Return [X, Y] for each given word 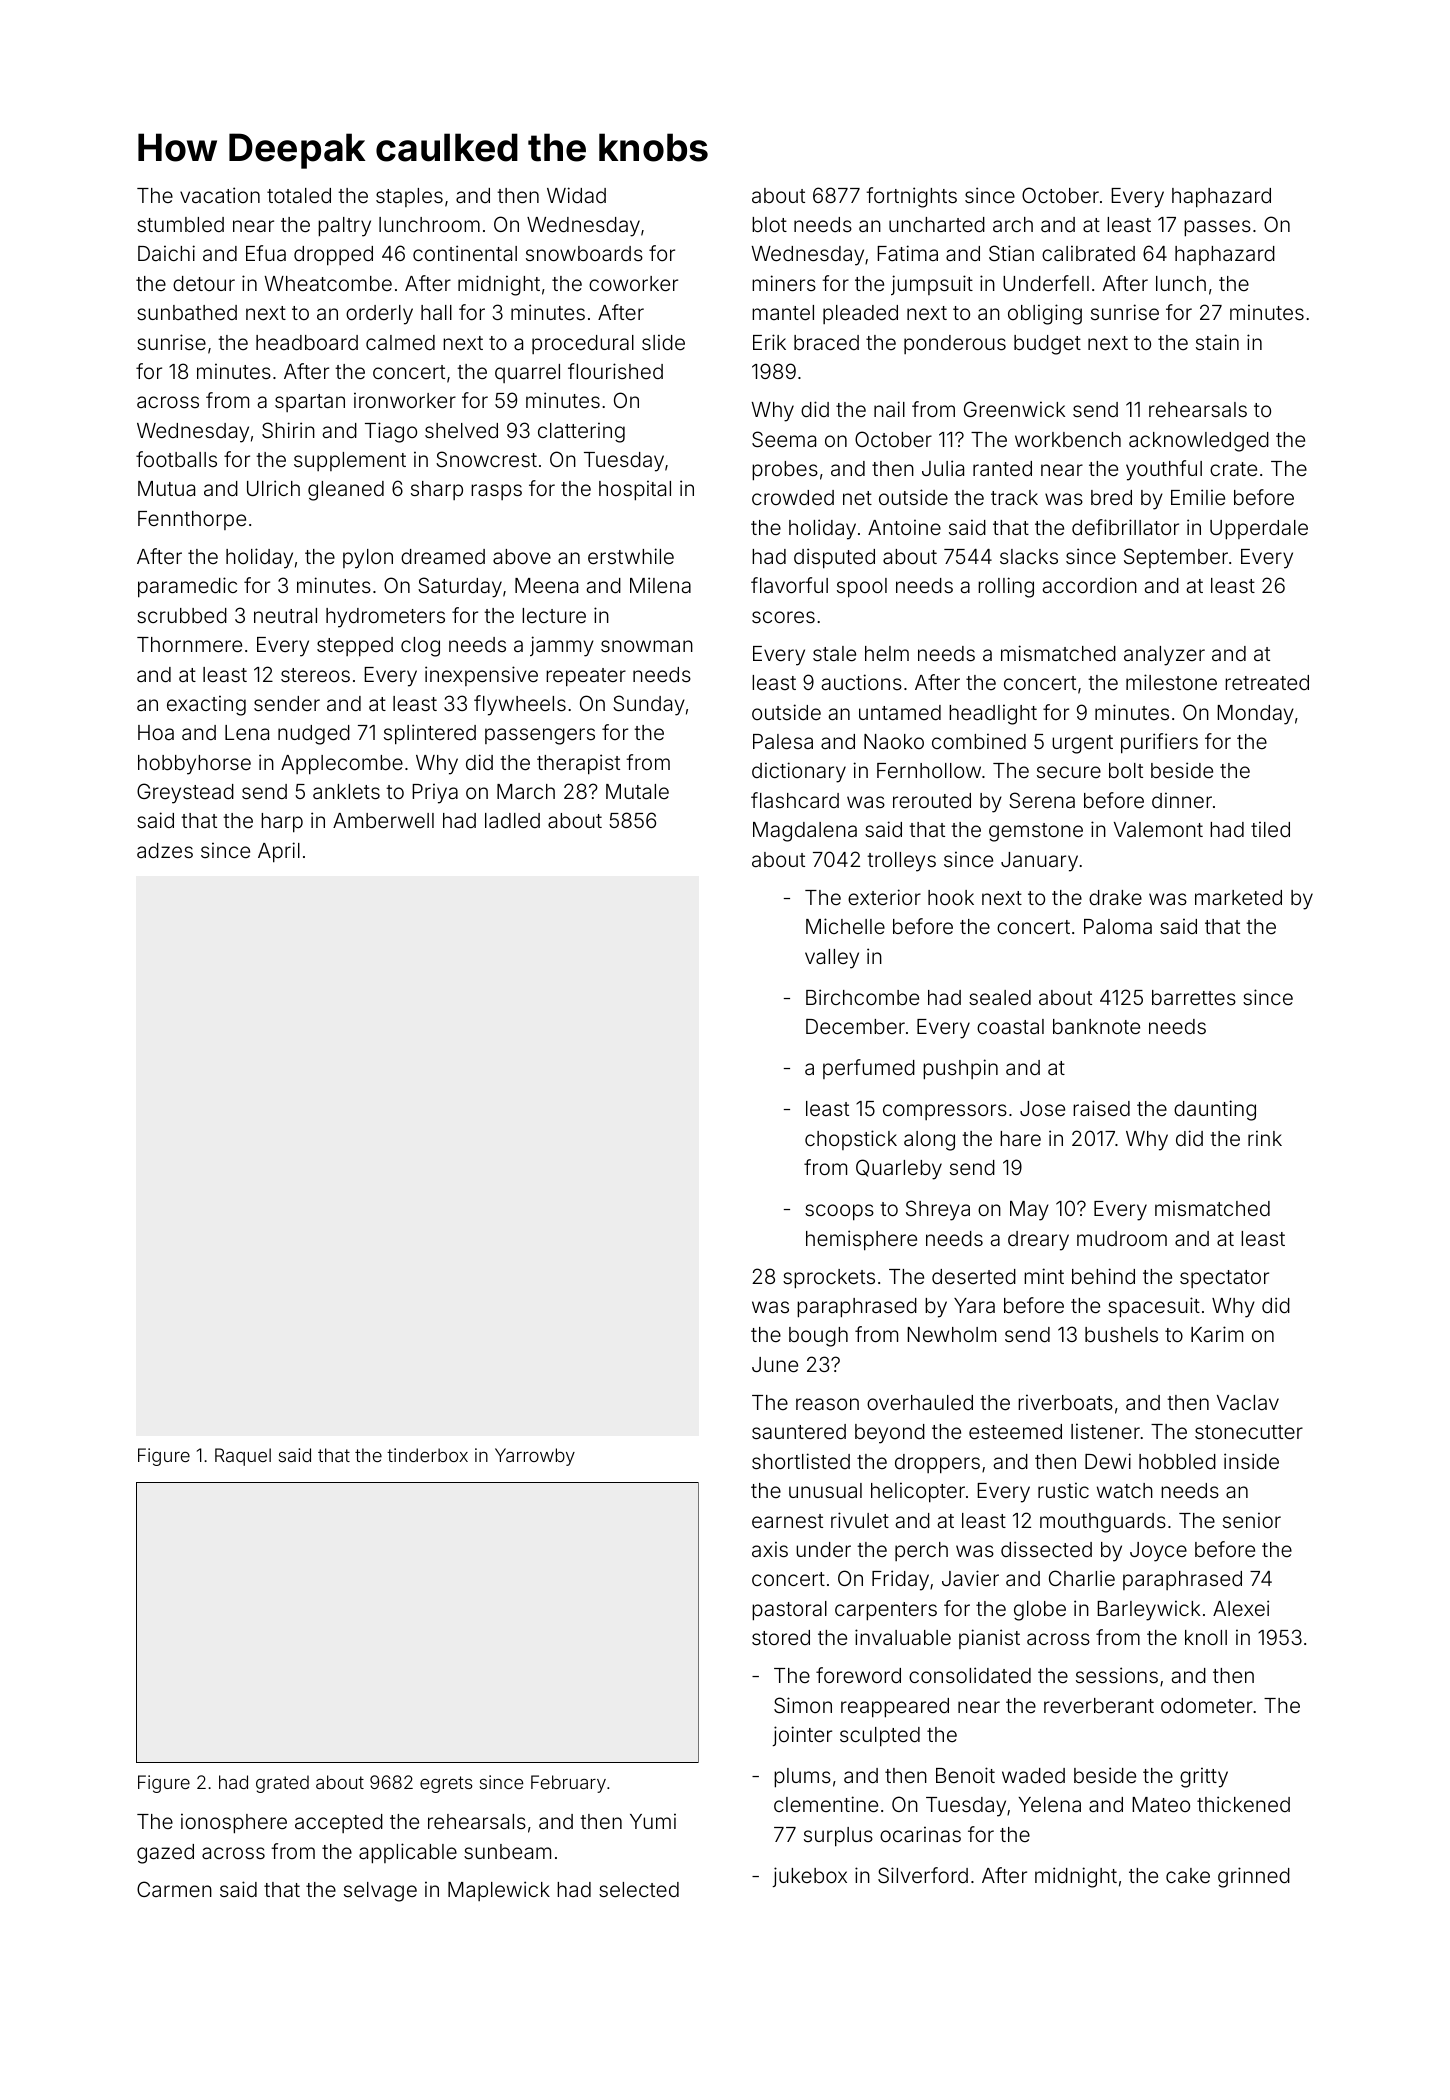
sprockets [829, 1279]
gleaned [346, 491]
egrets [446, 1784]
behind [1103, 1276]
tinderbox [427, 1455]
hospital [635, 490]
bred [1111, 497]
